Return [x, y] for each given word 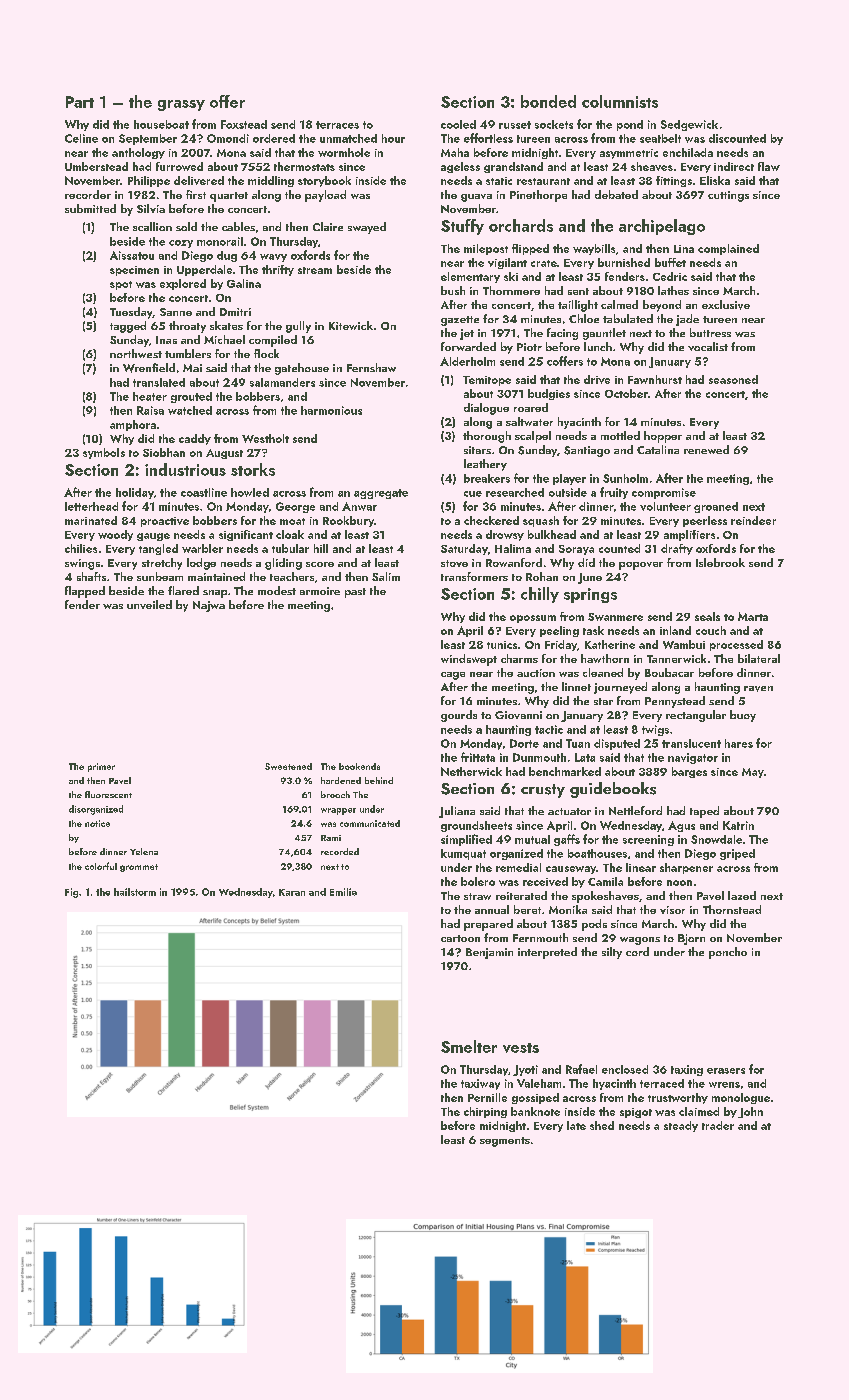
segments [505, 1142]
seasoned [733, 379]
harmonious [331, 410]
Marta [753, 616]
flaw [769, 166]
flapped [85, 592]
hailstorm [135, 892]
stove [454, 563]
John [750, 1112]
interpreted [547, 953]
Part [80, 102]
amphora [133, 425]
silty [612, 953]
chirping [485, 1112]
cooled [458, 124]
